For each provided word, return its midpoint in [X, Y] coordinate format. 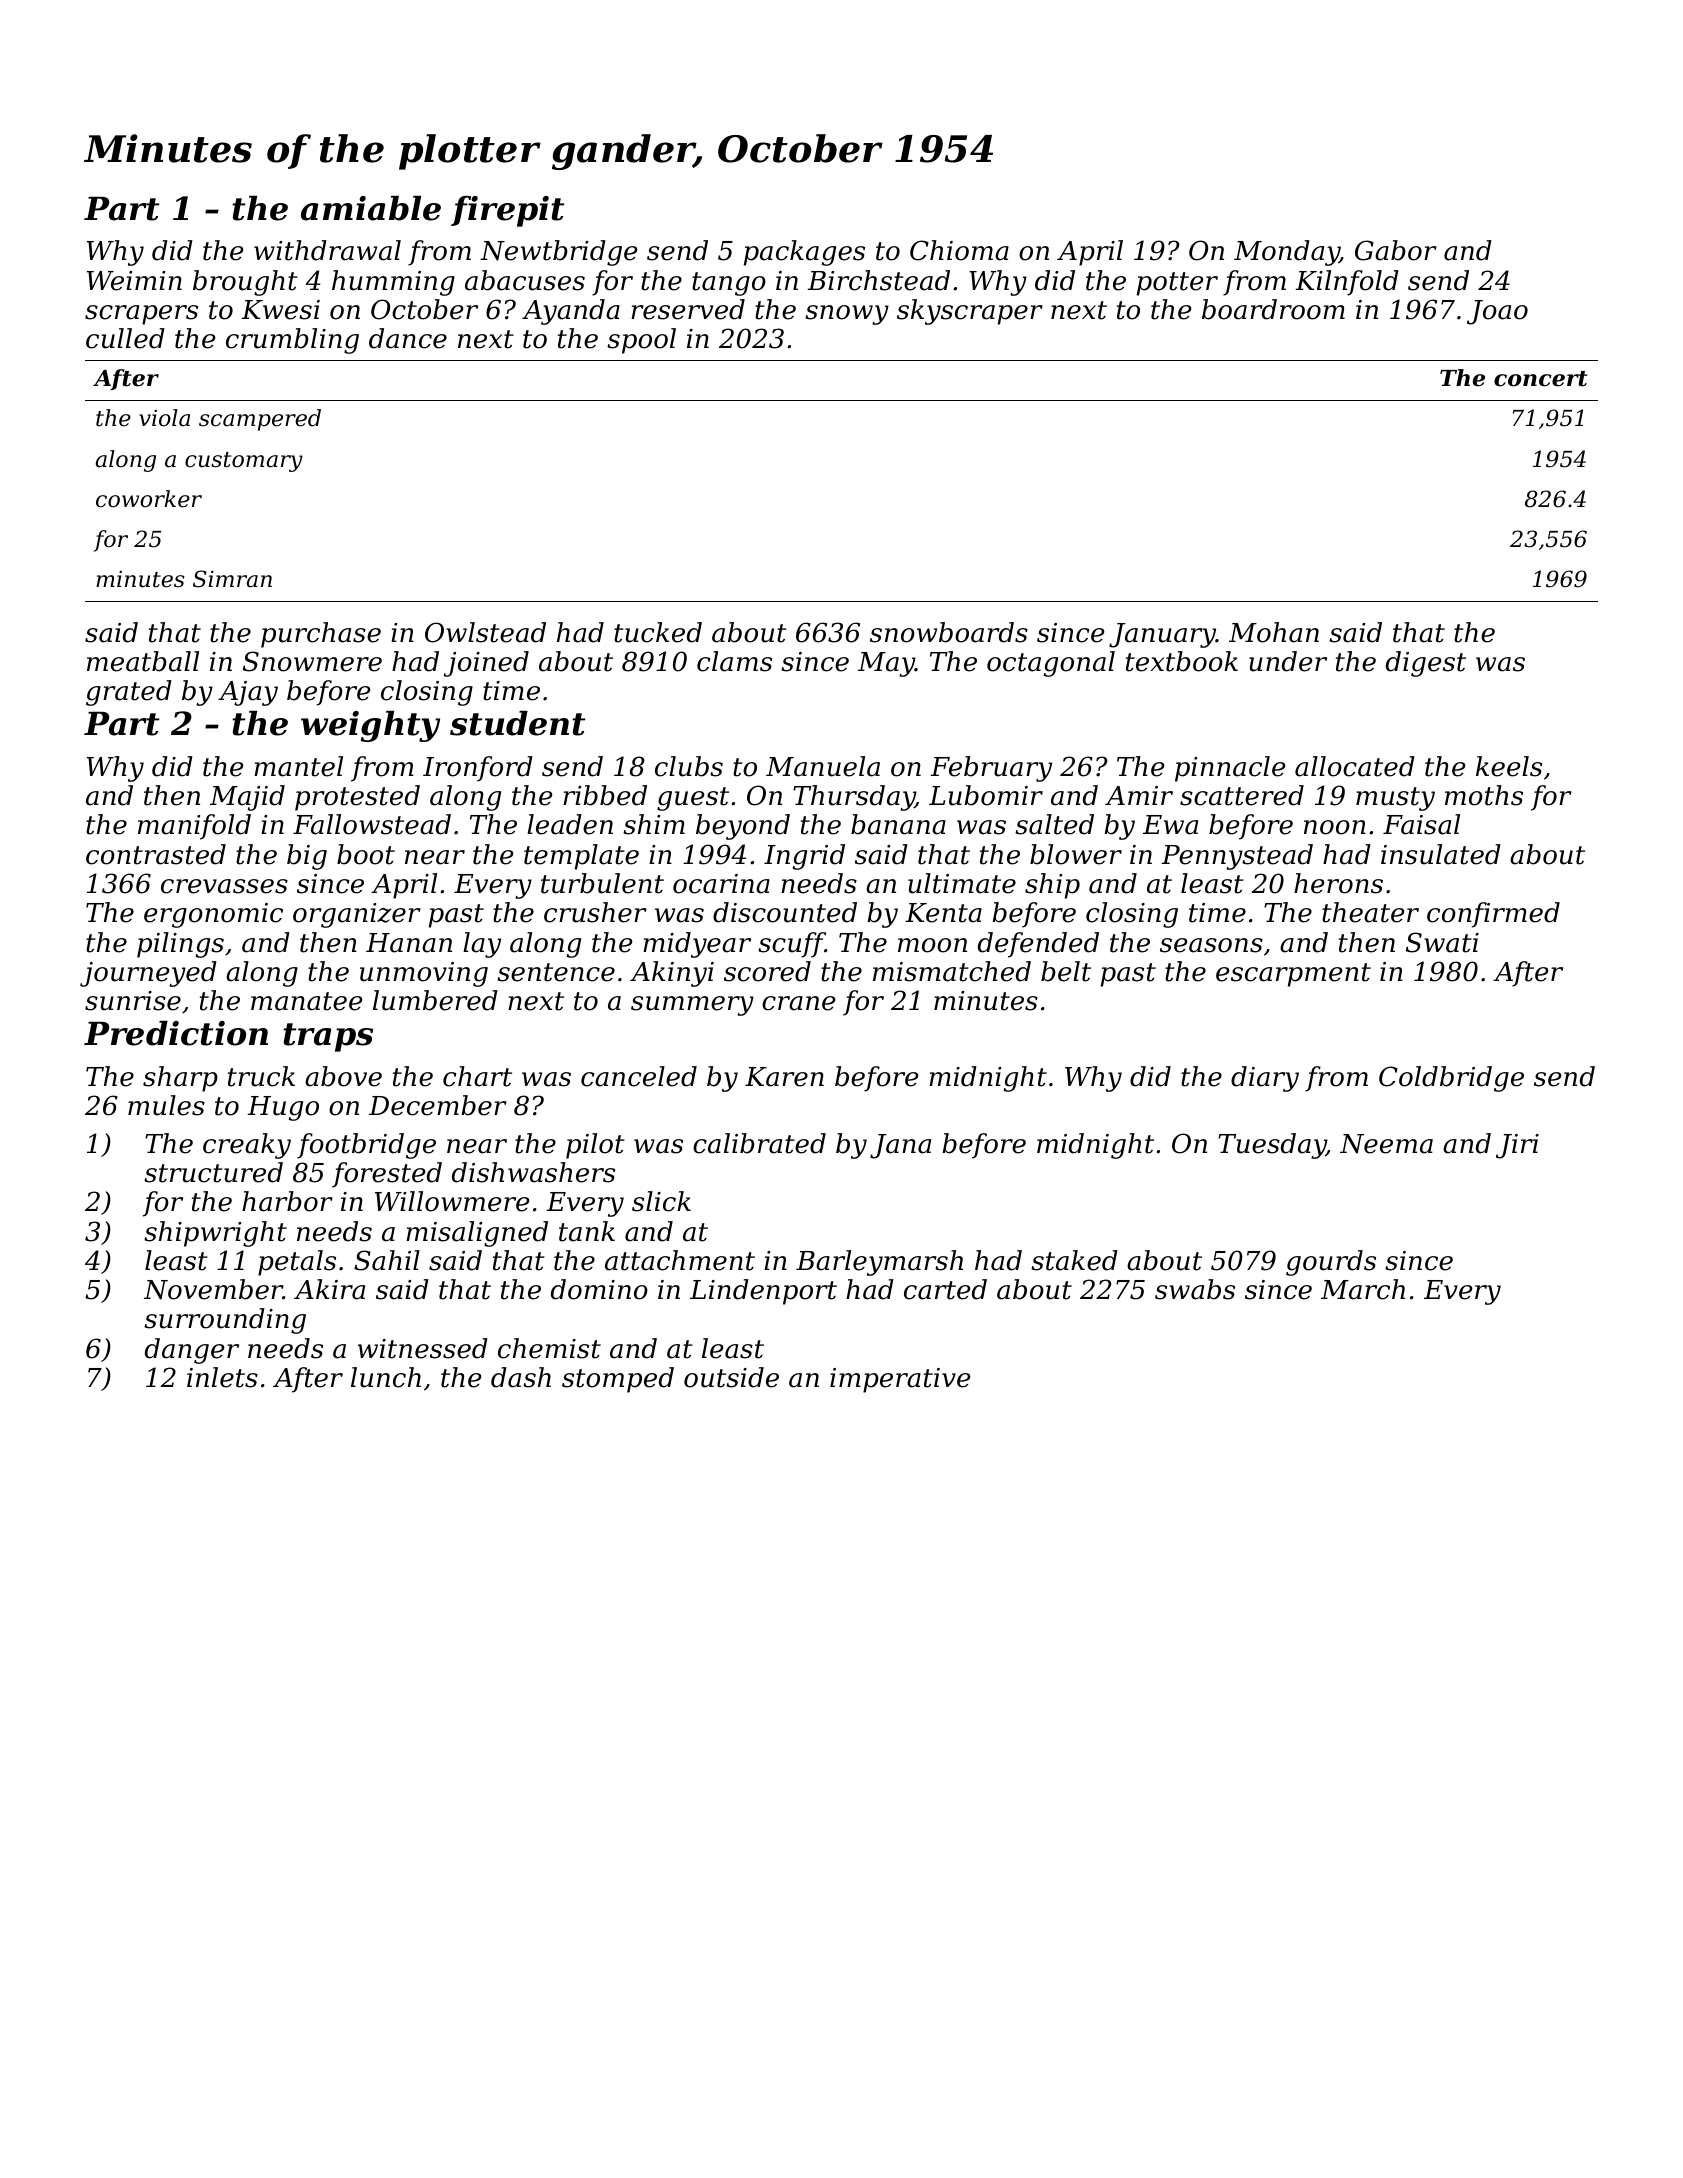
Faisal [1421, 824]
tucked [658, 632]
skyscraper [970, 312]
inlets [222, 1377]
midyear [697, 945]
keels [1509, 766]
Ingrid [804, 857]
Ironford [478, 769]
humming [393, 283]
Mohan [1274, 632]
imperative [900, 1380]
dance [408, 338]
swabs [1195, 1289]
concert [1541, 379]
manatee [307, 1001]
